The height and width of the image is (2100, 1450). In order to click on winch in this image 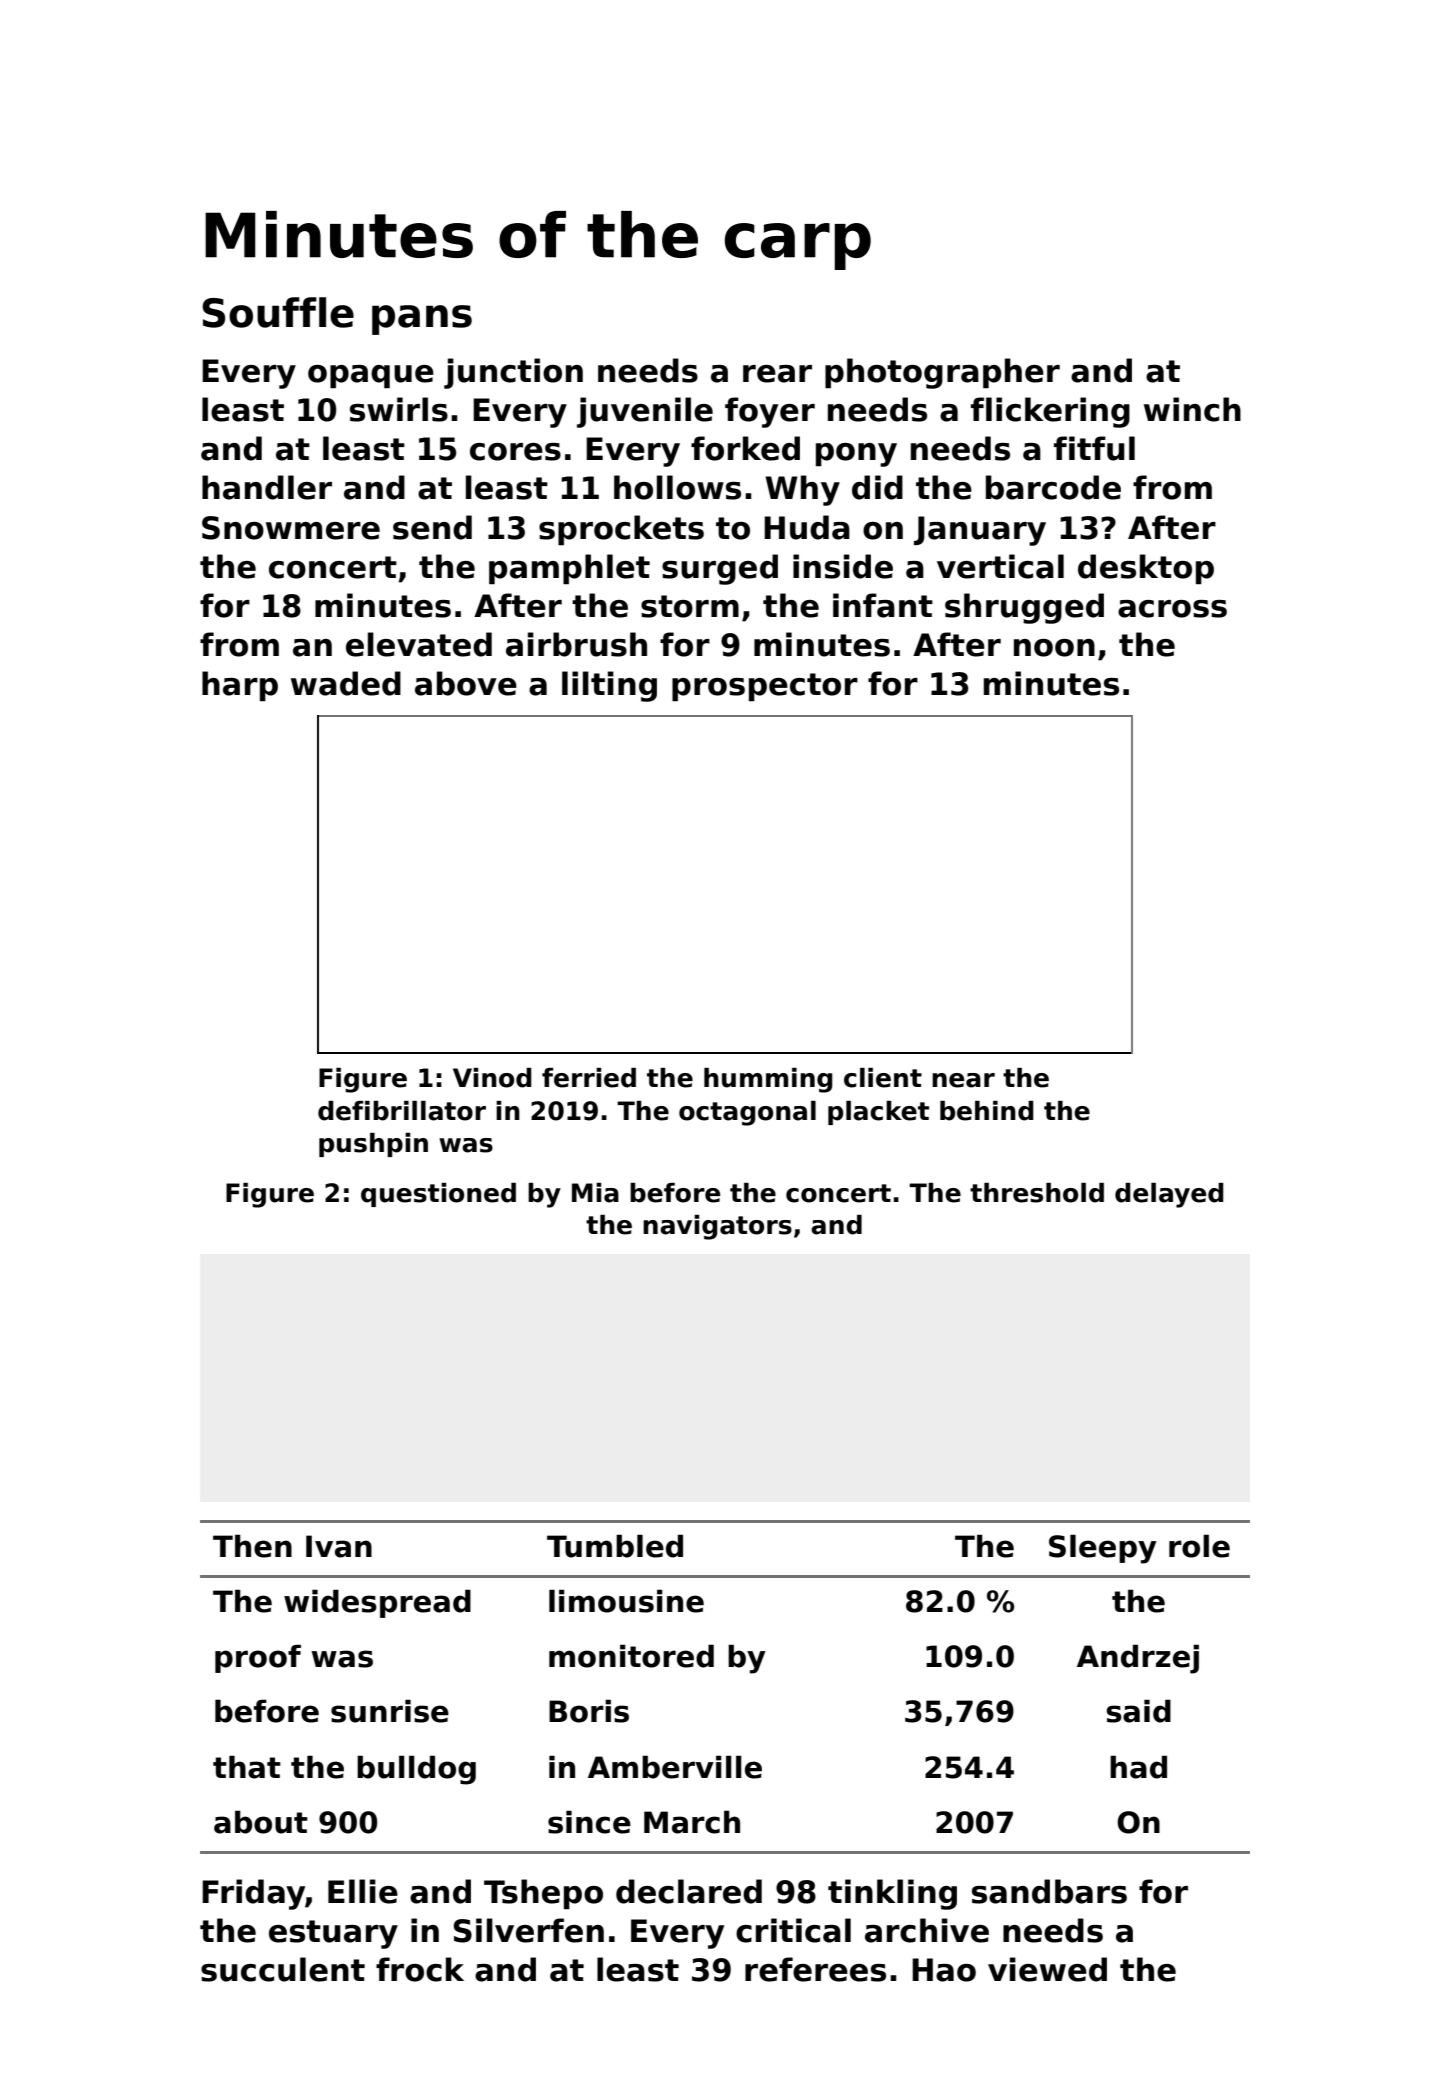, I will do `click(1192, 409)`.
